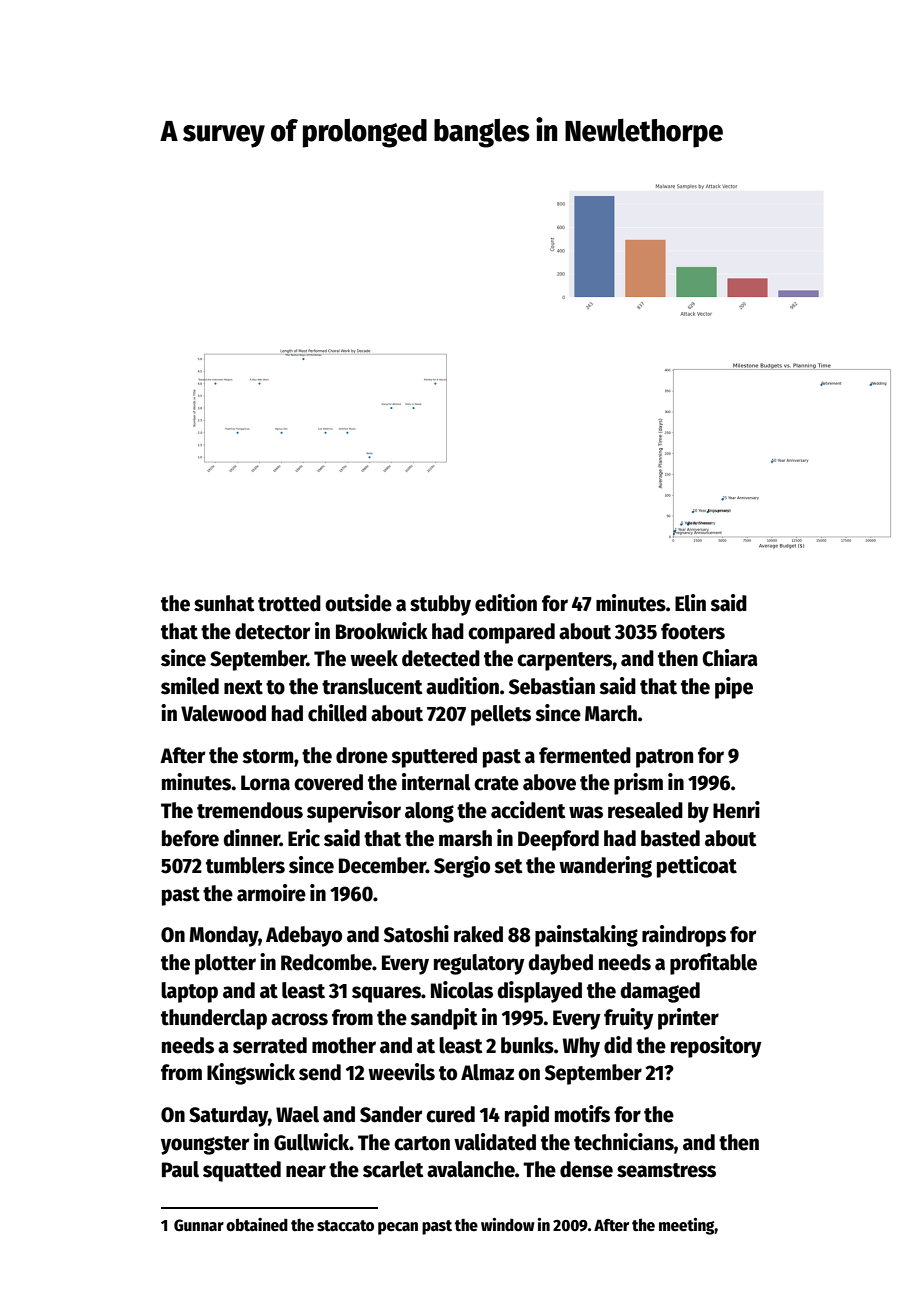  I want to click on Sergio, so click(462, 867).
